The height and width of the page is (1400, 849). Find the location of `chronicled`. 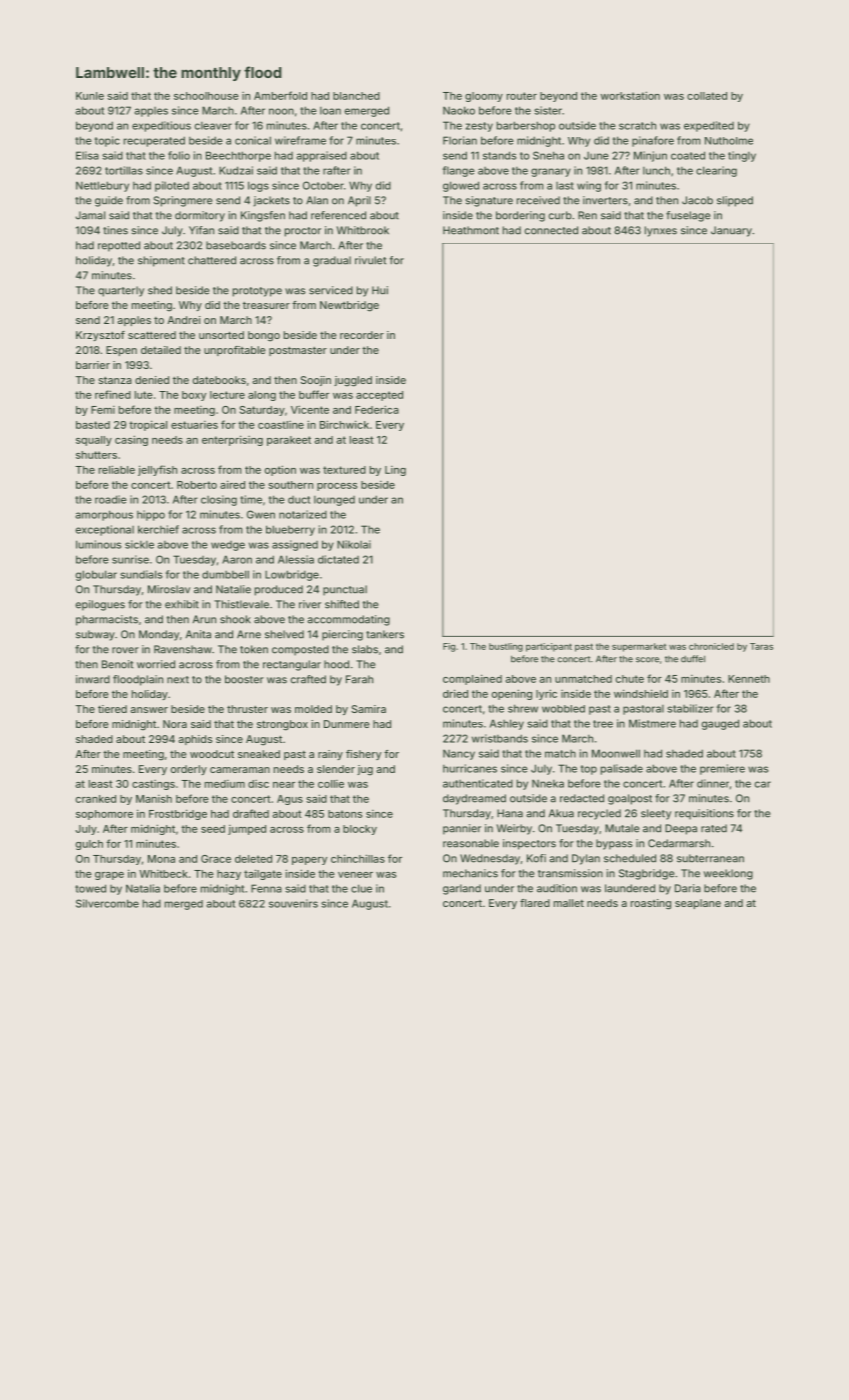

chronicled is located at coordinates (711, 646).
